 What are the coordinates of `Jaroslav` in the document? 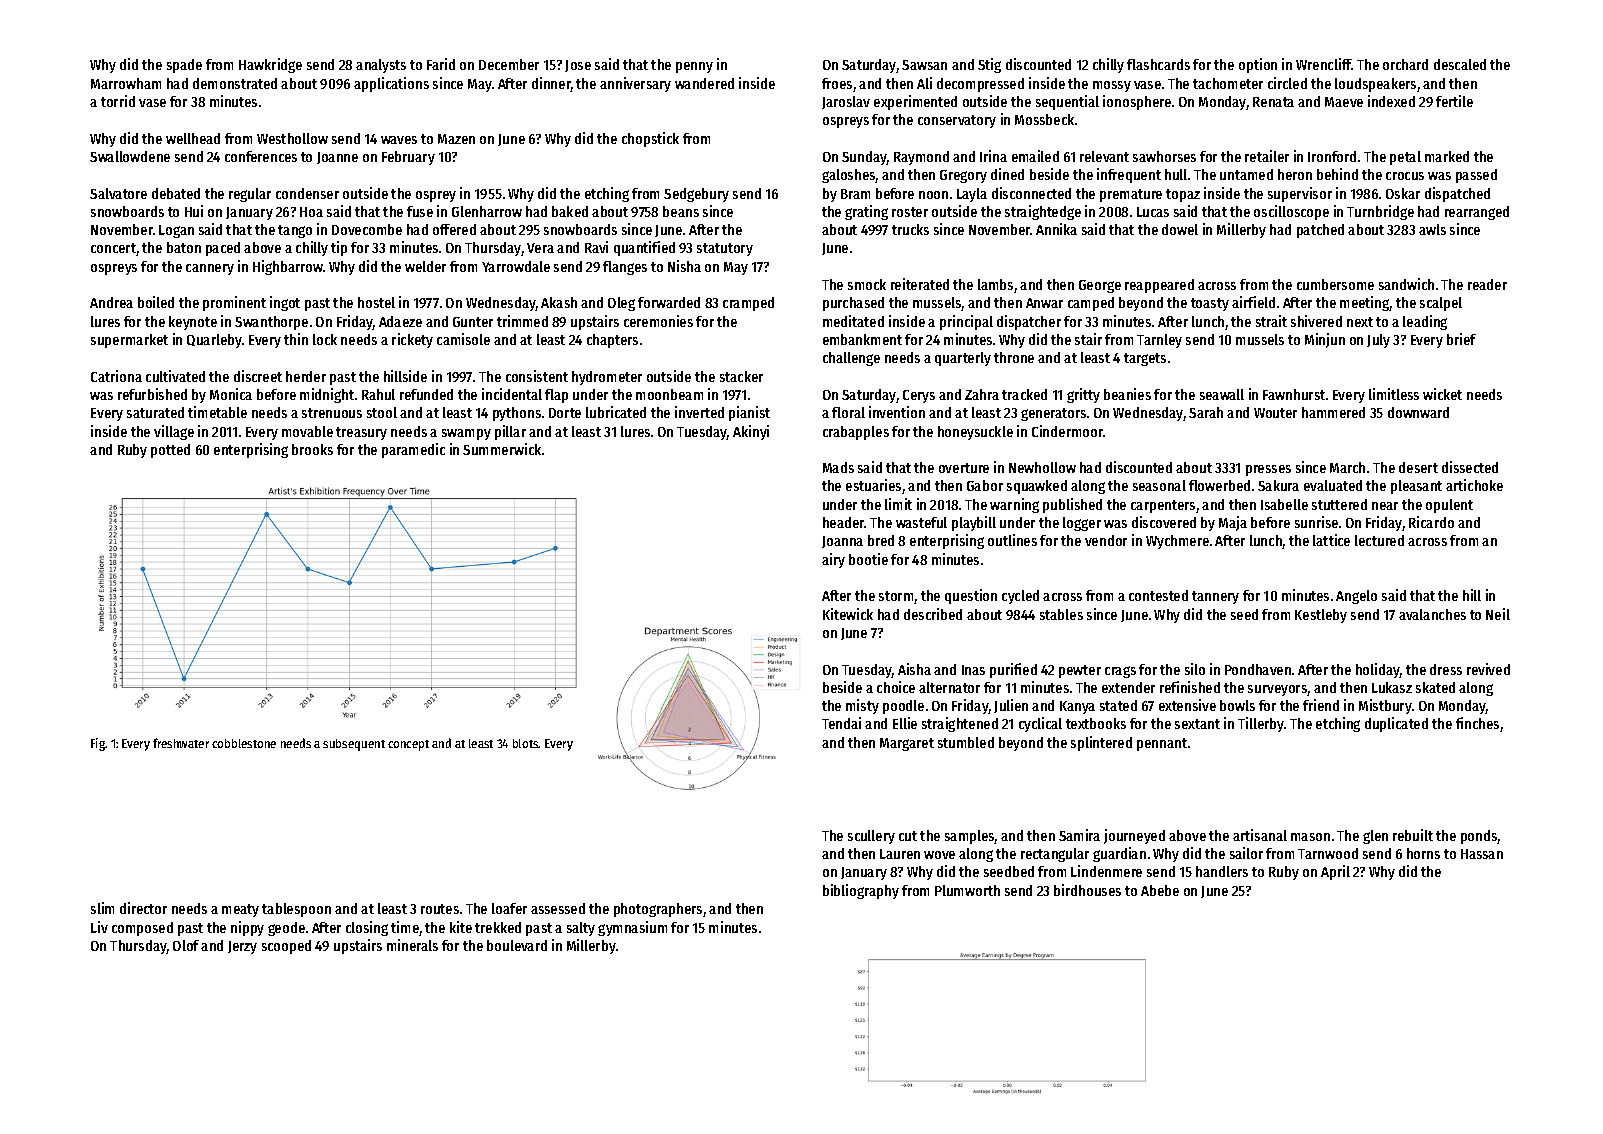 It's located at (846, 102).
